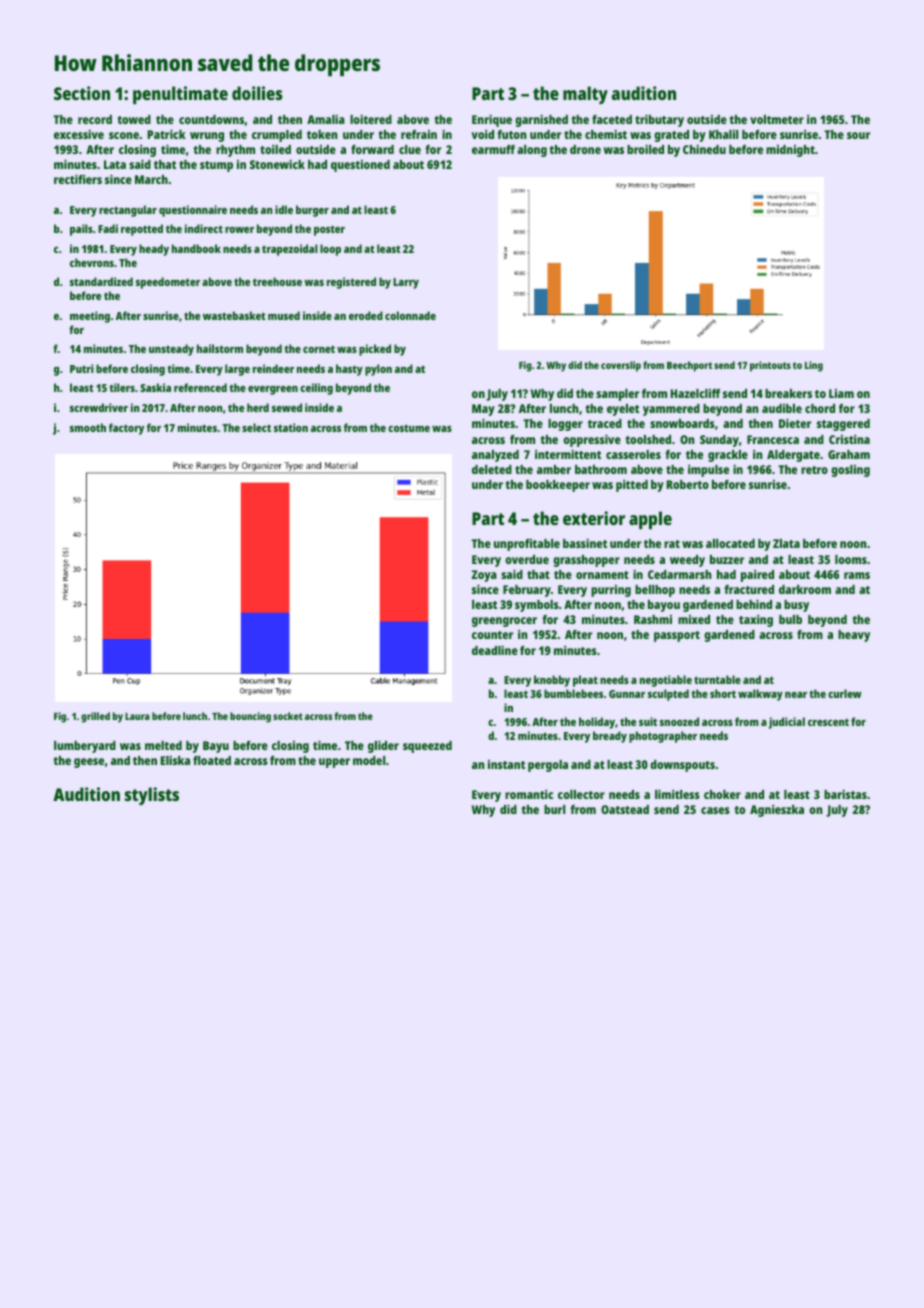 The image size is (924, 1308). What do you see at coordinates (645, 149) in the image?
I see `broiled` at bounding box center [645, 149].
